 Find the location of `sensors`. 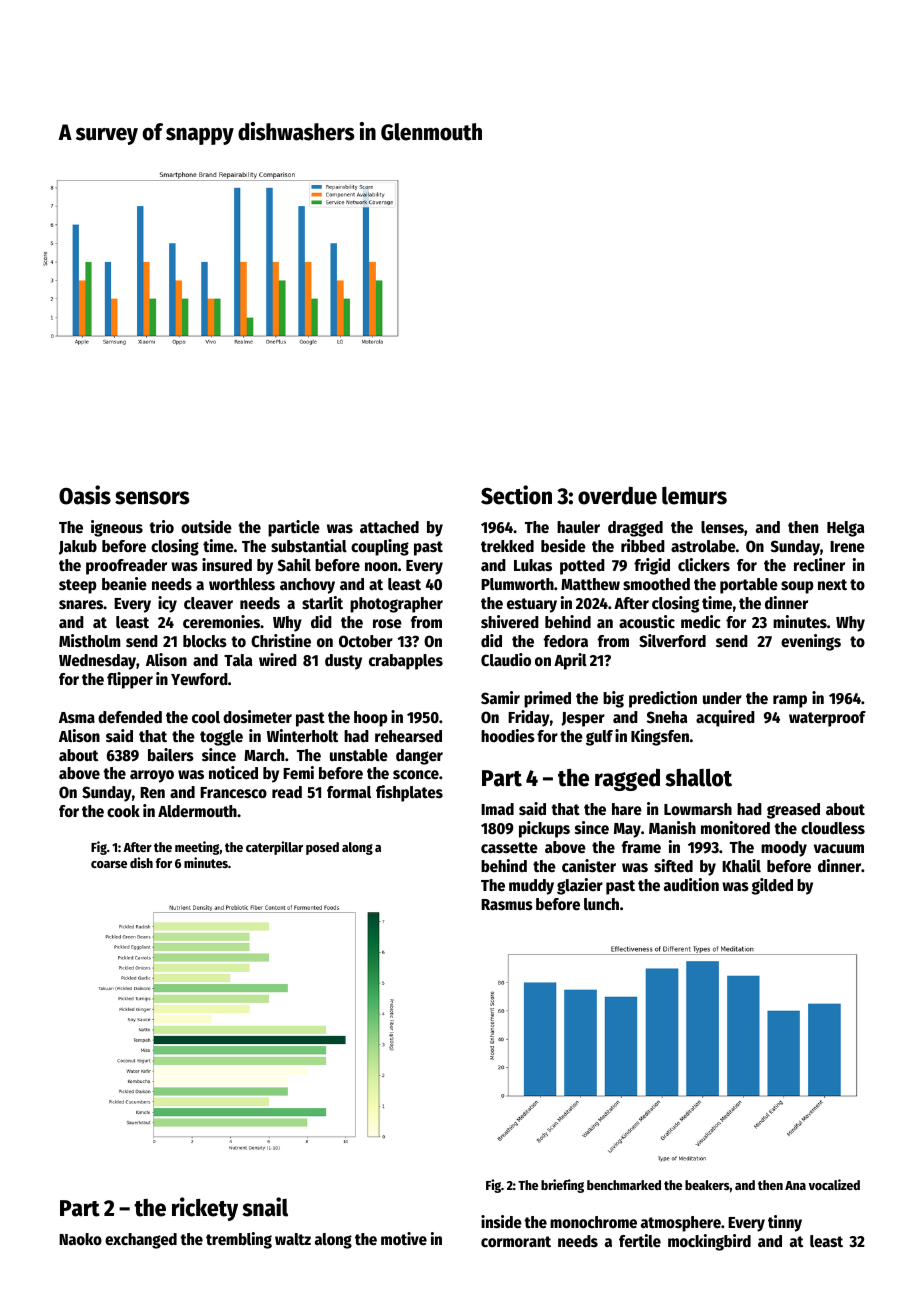

sensors is located at coordinates (152, 498).
